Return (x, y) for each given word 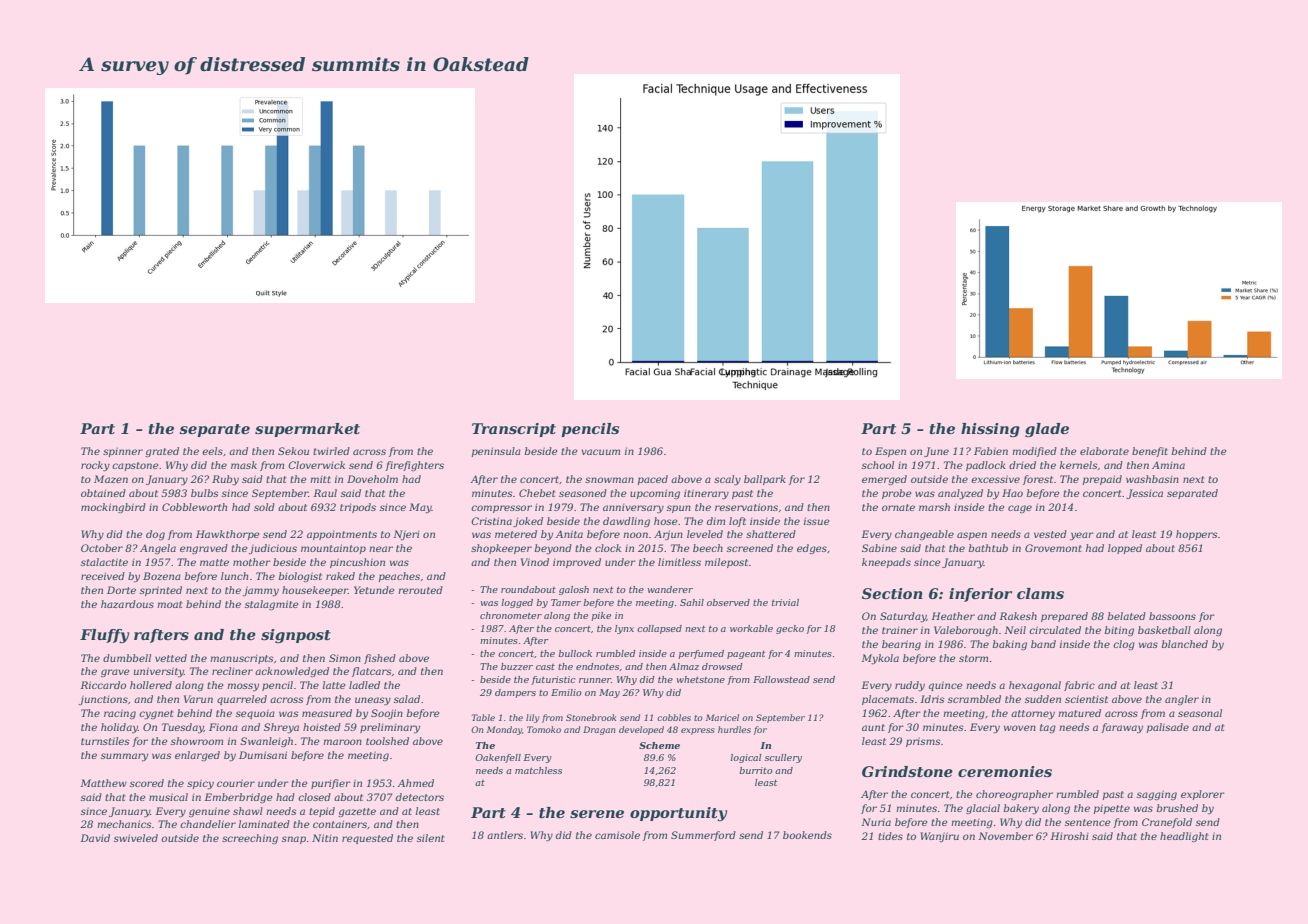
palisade (1168, 728)
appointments (342, 535)
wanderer (670, 589)
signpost (296, 636)
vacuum (600, 452)
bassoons (1172, 616)
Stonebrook (591, 717)
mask (244, 465)
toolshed (387, 741)
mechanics (124, 824)
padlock (986, 466)
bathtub (988, 548)
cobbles (674, 717)
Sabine (879, 548)
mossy (243, 687)
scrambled (974, 699)
